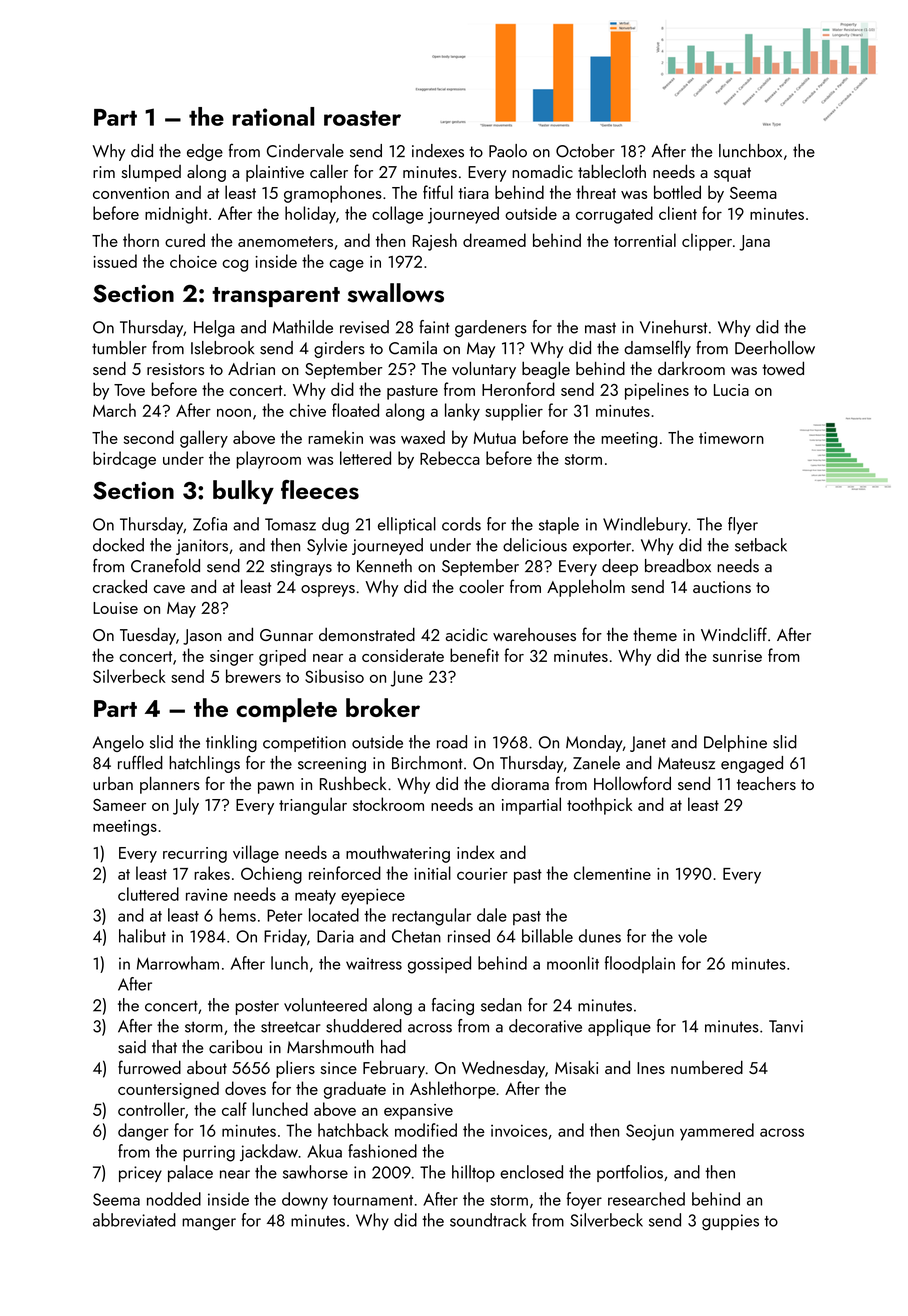 This screenshot has width=908, height=1316. I want to click on midnight, so click(176, 215).
